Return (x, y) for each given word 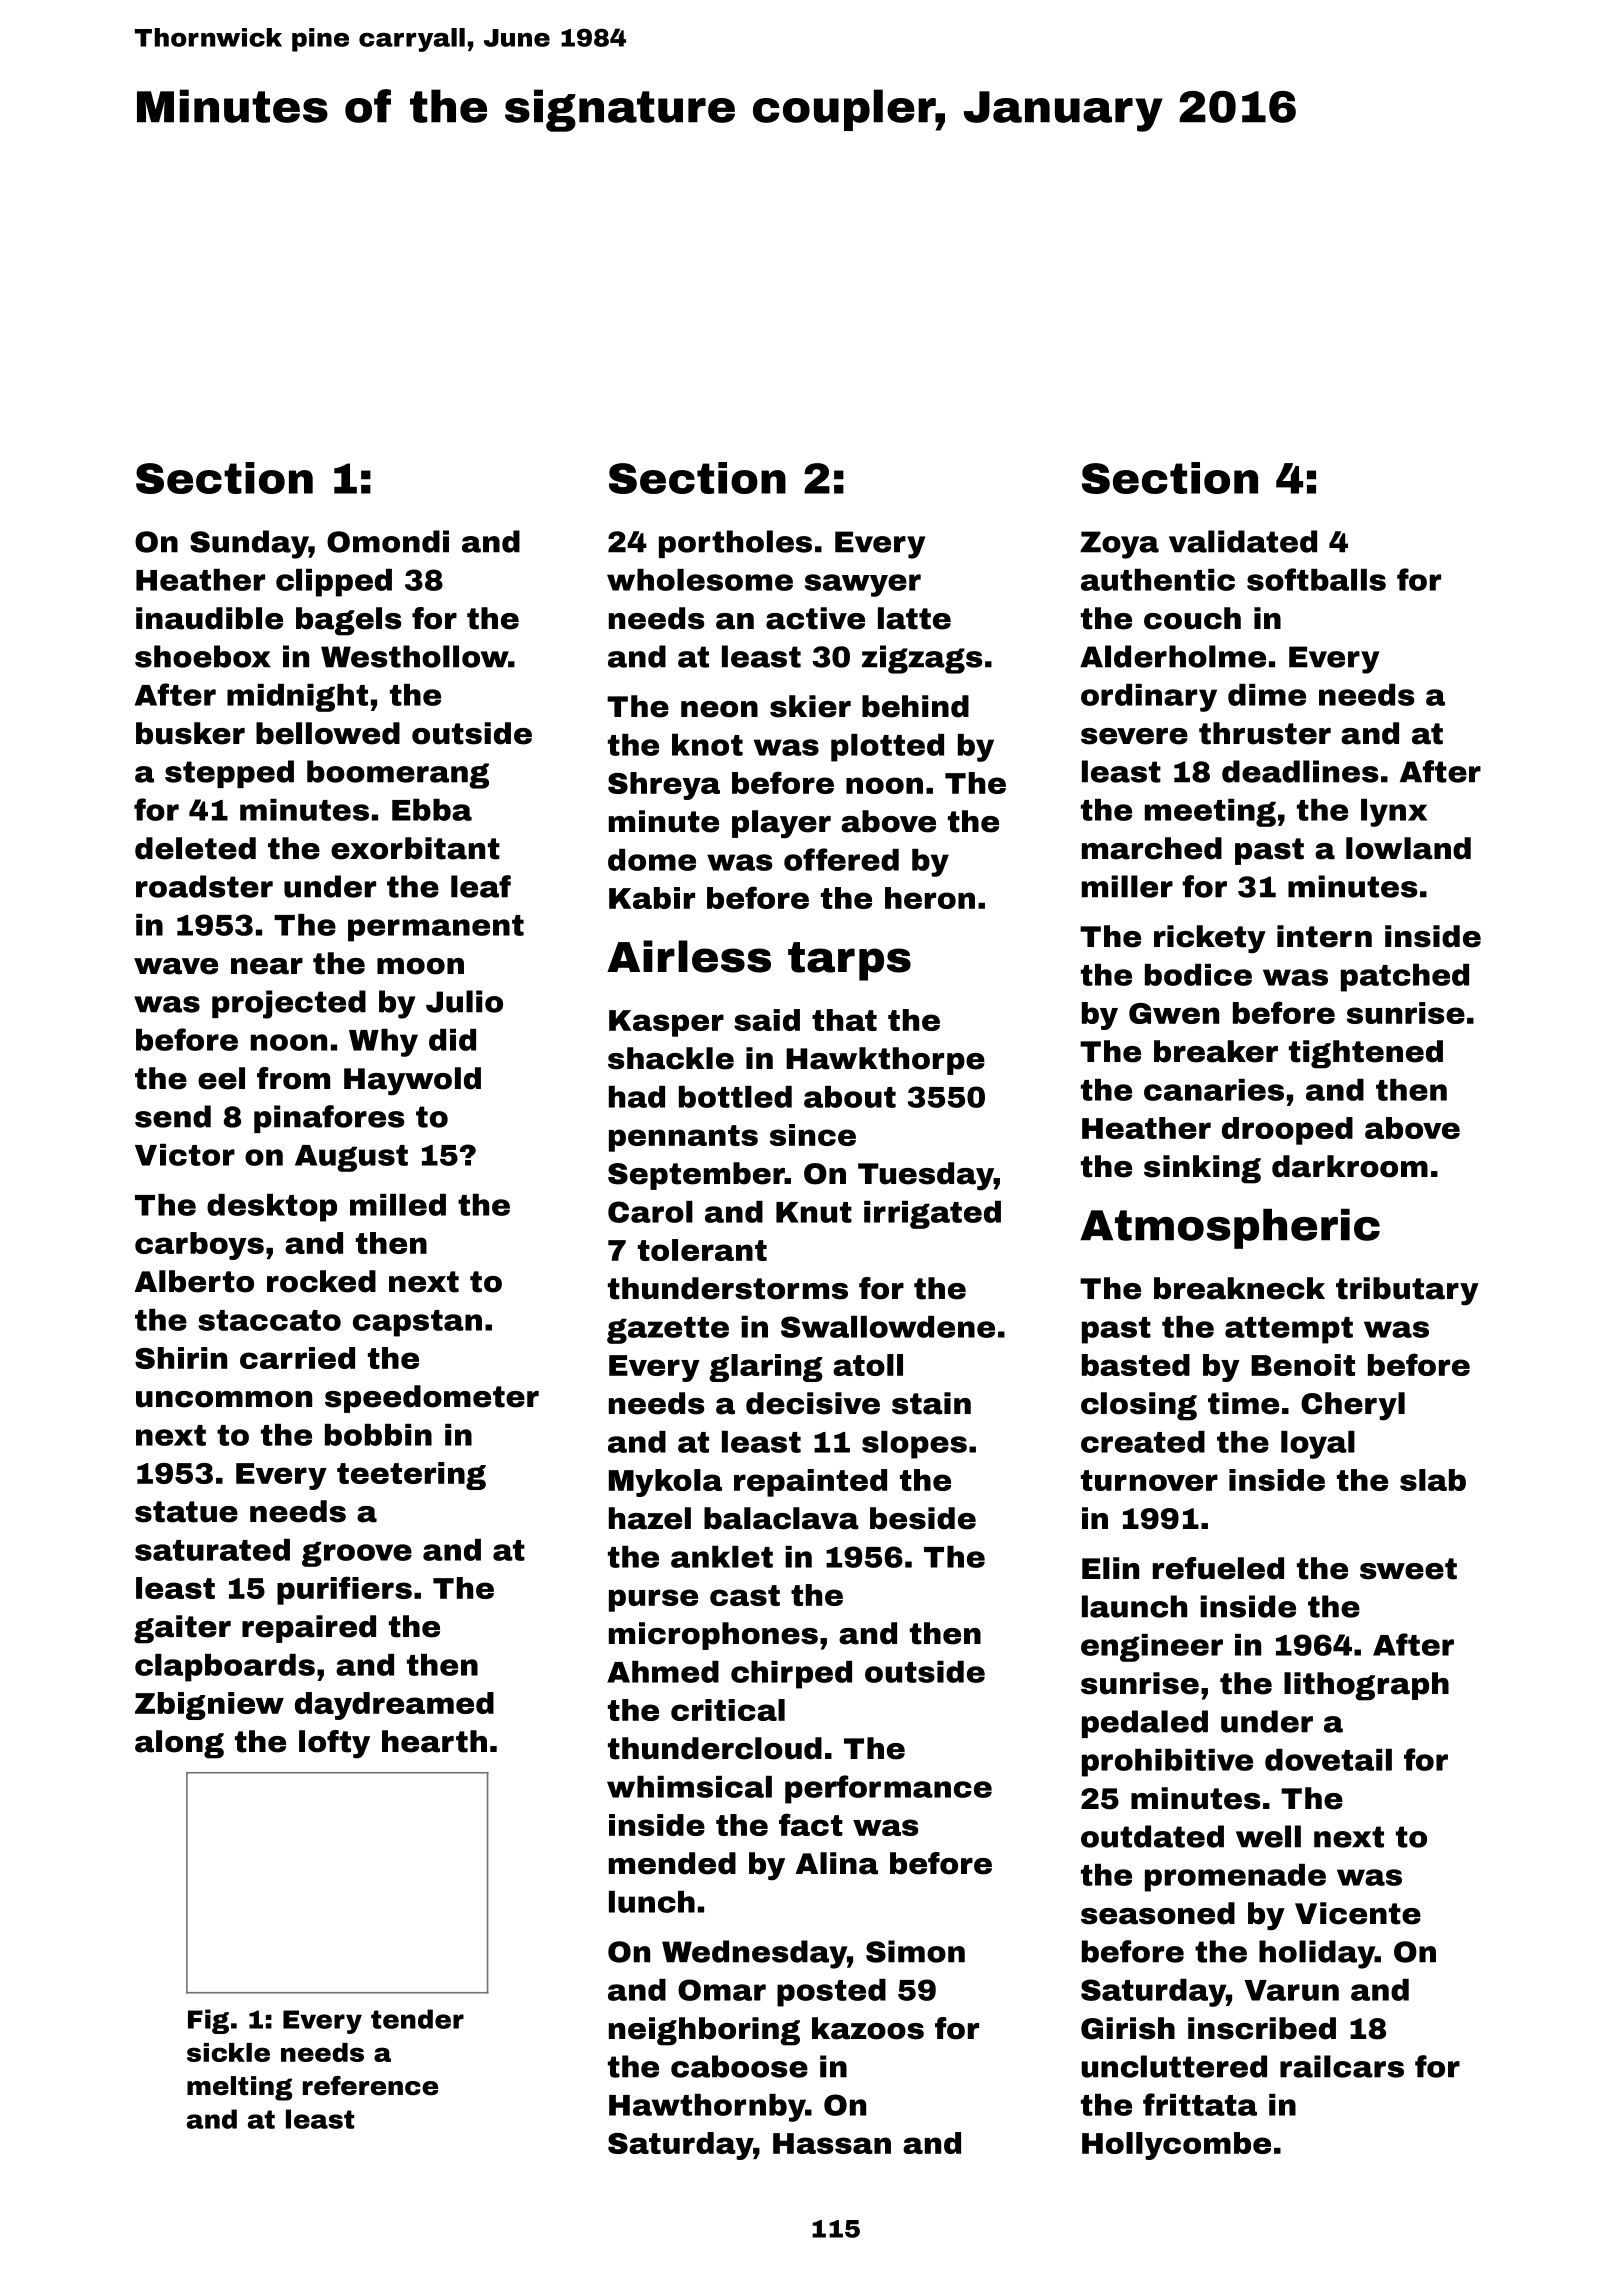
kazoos (868, 2028)
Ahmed (663, 1672)
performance (888, 1789)
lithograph (1366, 1686)
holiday (1317, 1954)
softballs (1316, 579)
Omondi (388, 541)
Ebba (432, 810)
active (815, 618)
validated (1243, 541)
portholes (735, 544)
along (179, 1744)
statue (186, 1512)
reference (370, 2086)
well (1268, 1836)
